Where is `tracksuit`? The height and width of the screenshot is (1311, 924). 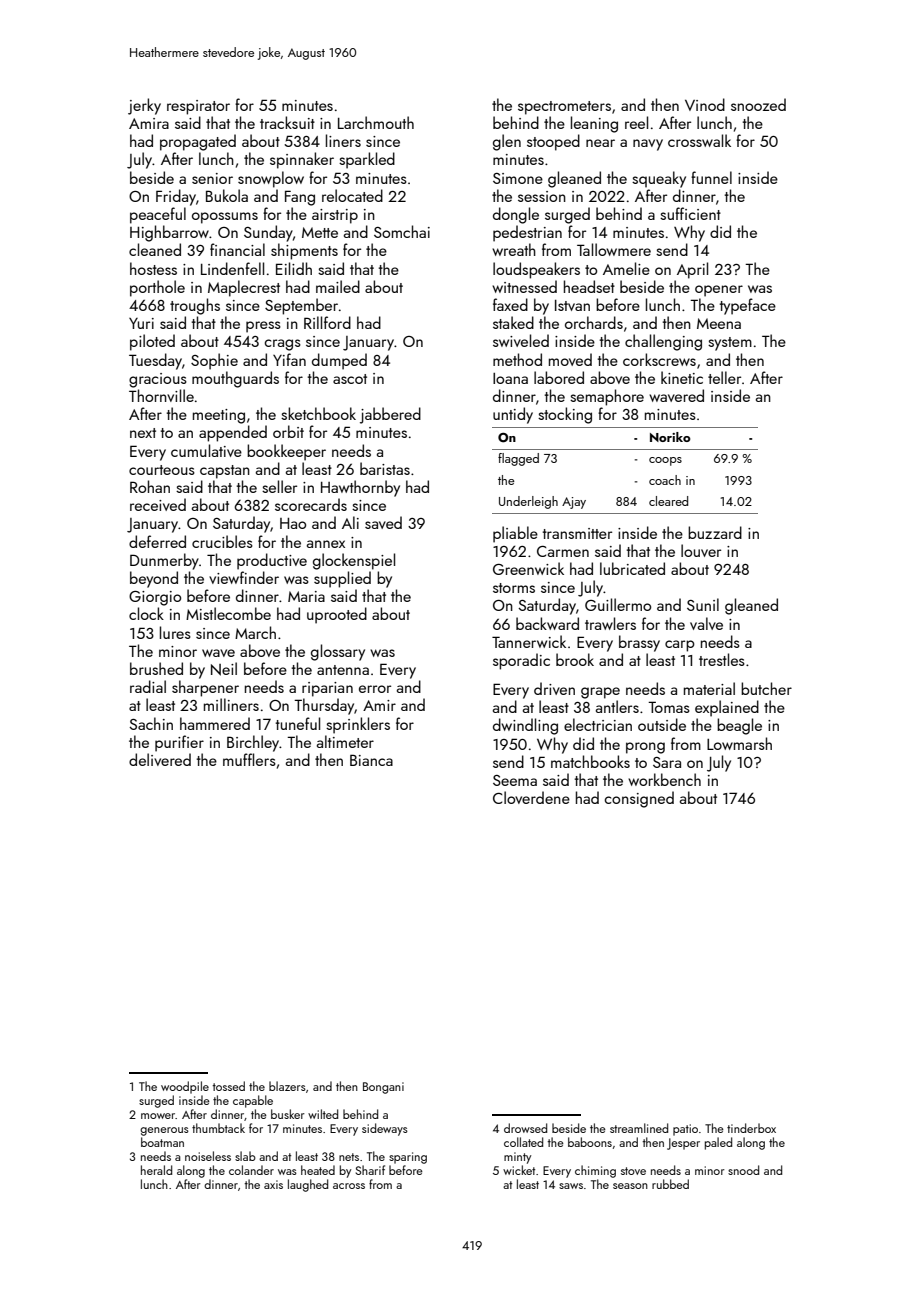 tracksuit is located at coordinates (287, 122).
